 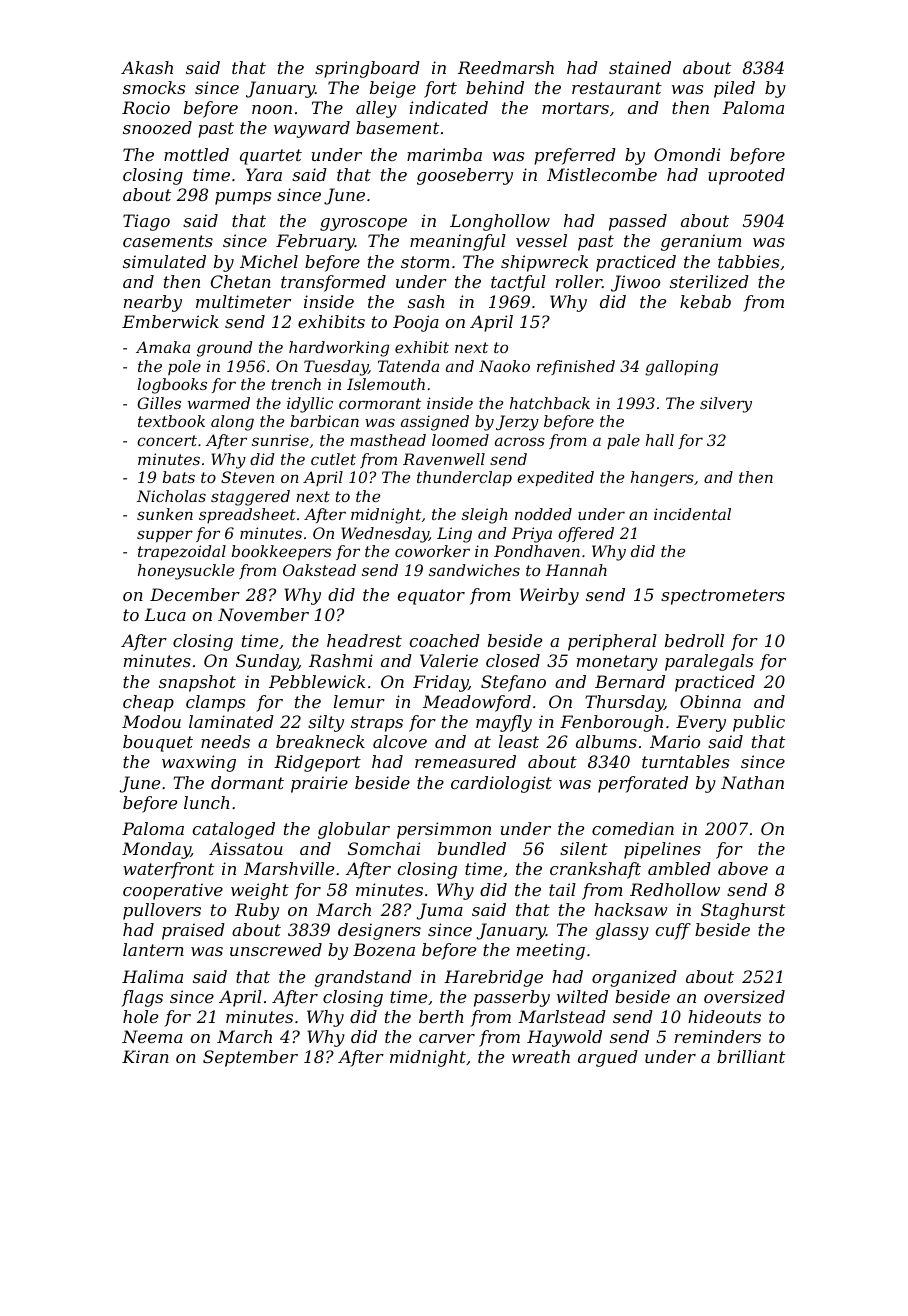 What do you see at coordinates (146, 222) in the screenshot?
I see `Tiago` at bounding box center [146, 222].
